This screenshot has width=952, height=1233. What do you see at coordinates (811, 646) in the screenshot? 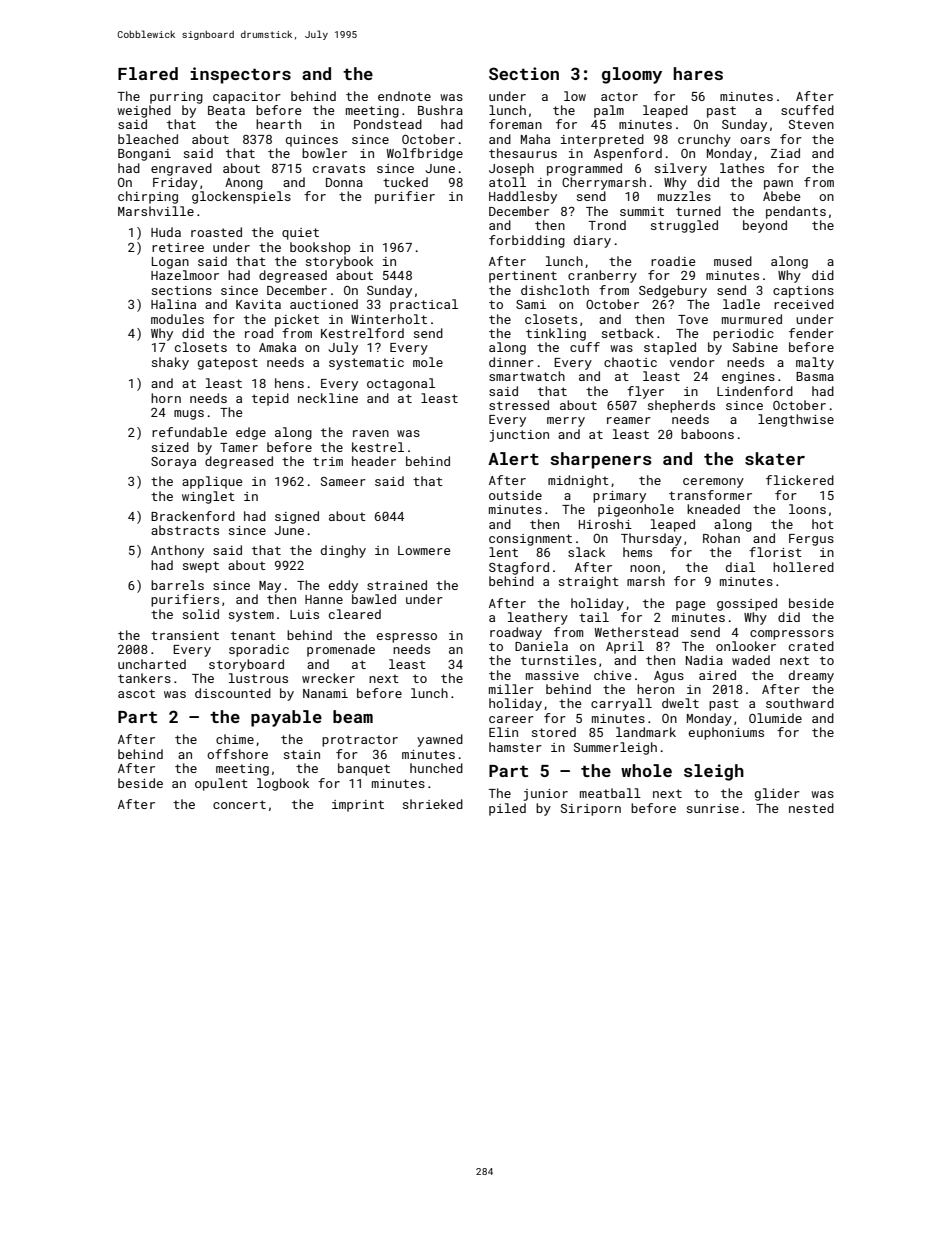
I see `crated` at bounding box center [811, 646].
